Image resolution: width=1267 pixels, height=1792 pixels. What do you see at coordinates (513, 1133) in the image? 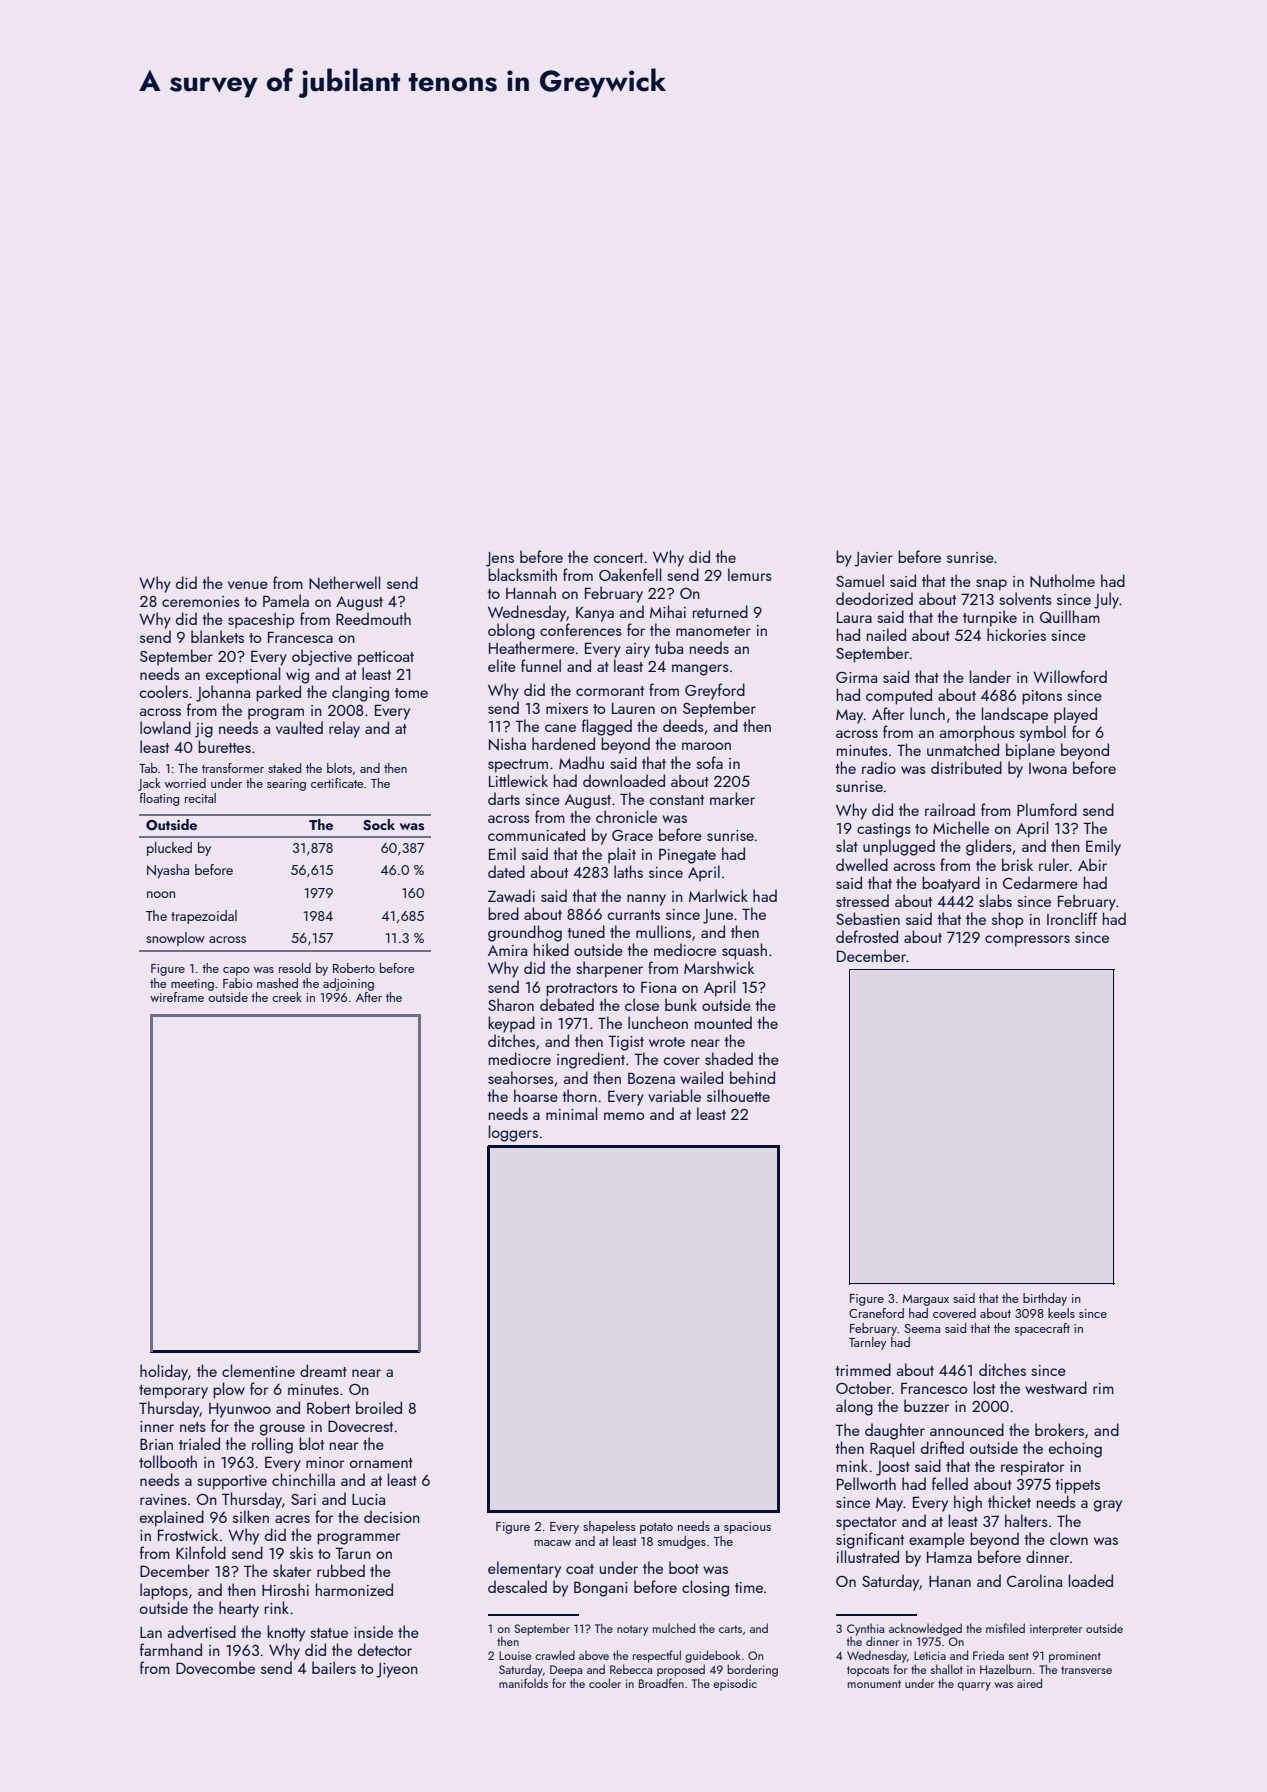
I see `loggers` at bounding box center [513, 1133].
